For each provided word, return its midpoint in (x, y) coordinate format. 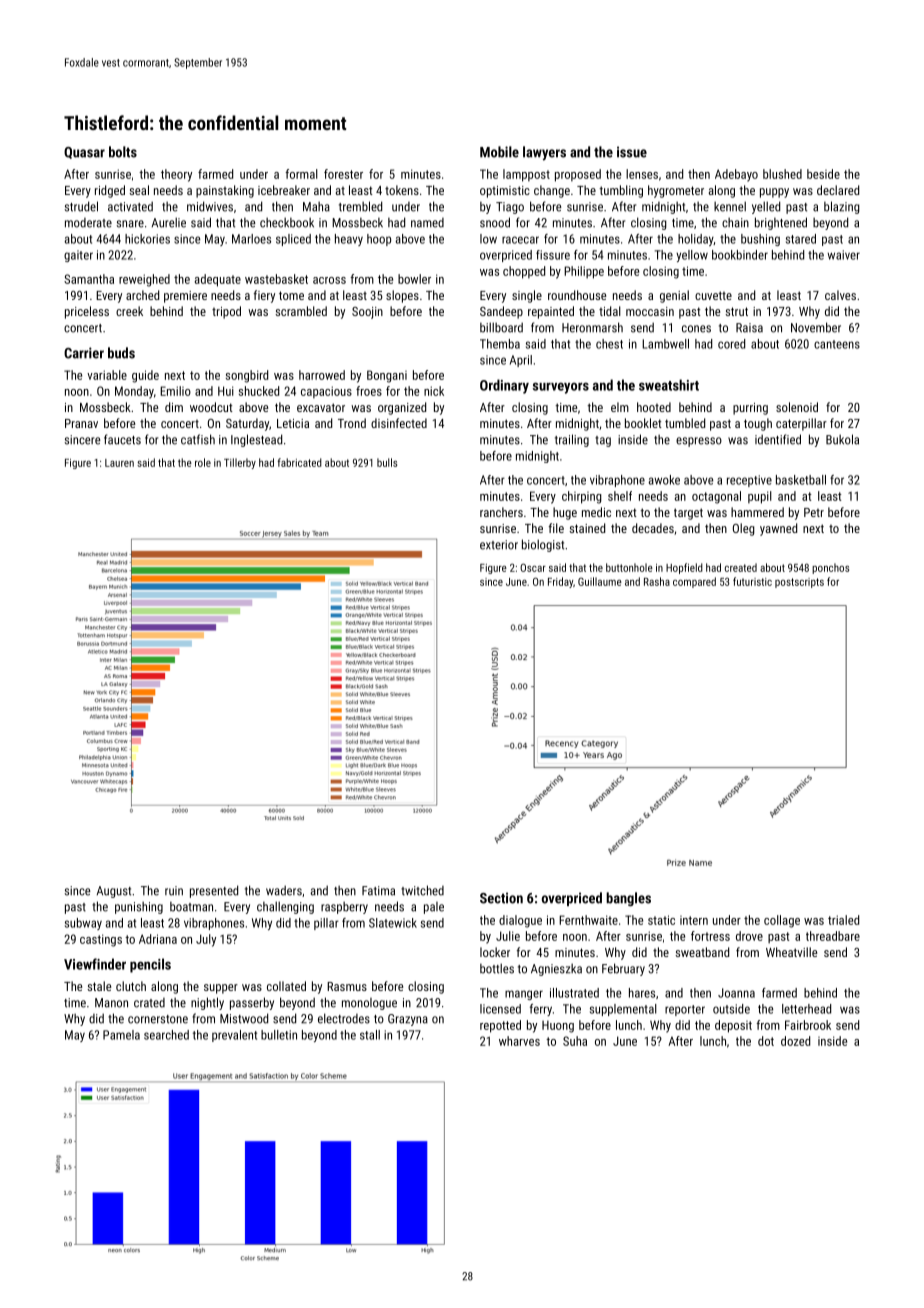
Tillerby (240, 463)
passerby (252, 1003)
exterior (499, 545)
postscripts (799, 583)
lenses (642, 174)
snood (495, 222)
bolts (123, 152)
